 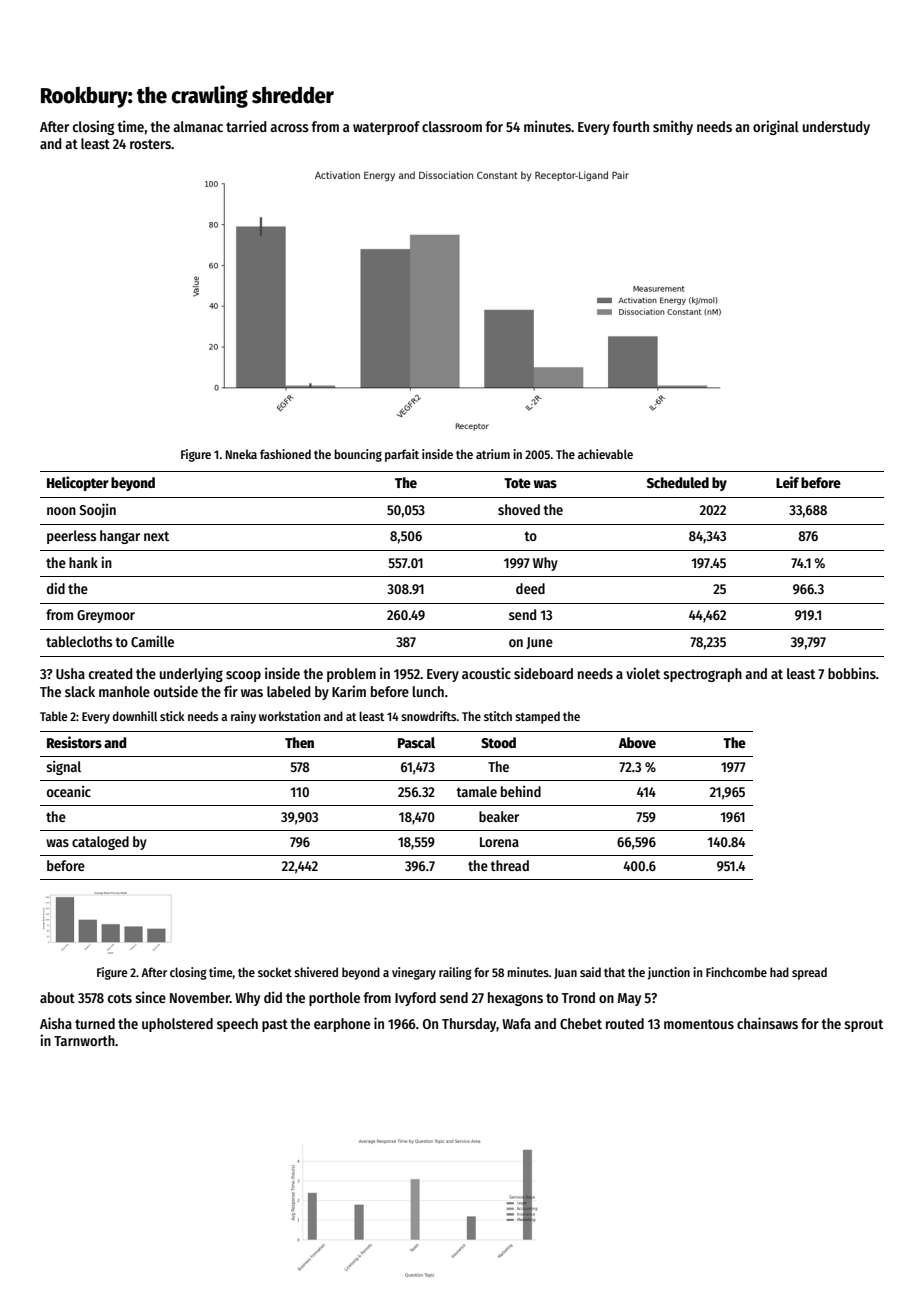 I want to click on original, so click(x=776, y=127).
